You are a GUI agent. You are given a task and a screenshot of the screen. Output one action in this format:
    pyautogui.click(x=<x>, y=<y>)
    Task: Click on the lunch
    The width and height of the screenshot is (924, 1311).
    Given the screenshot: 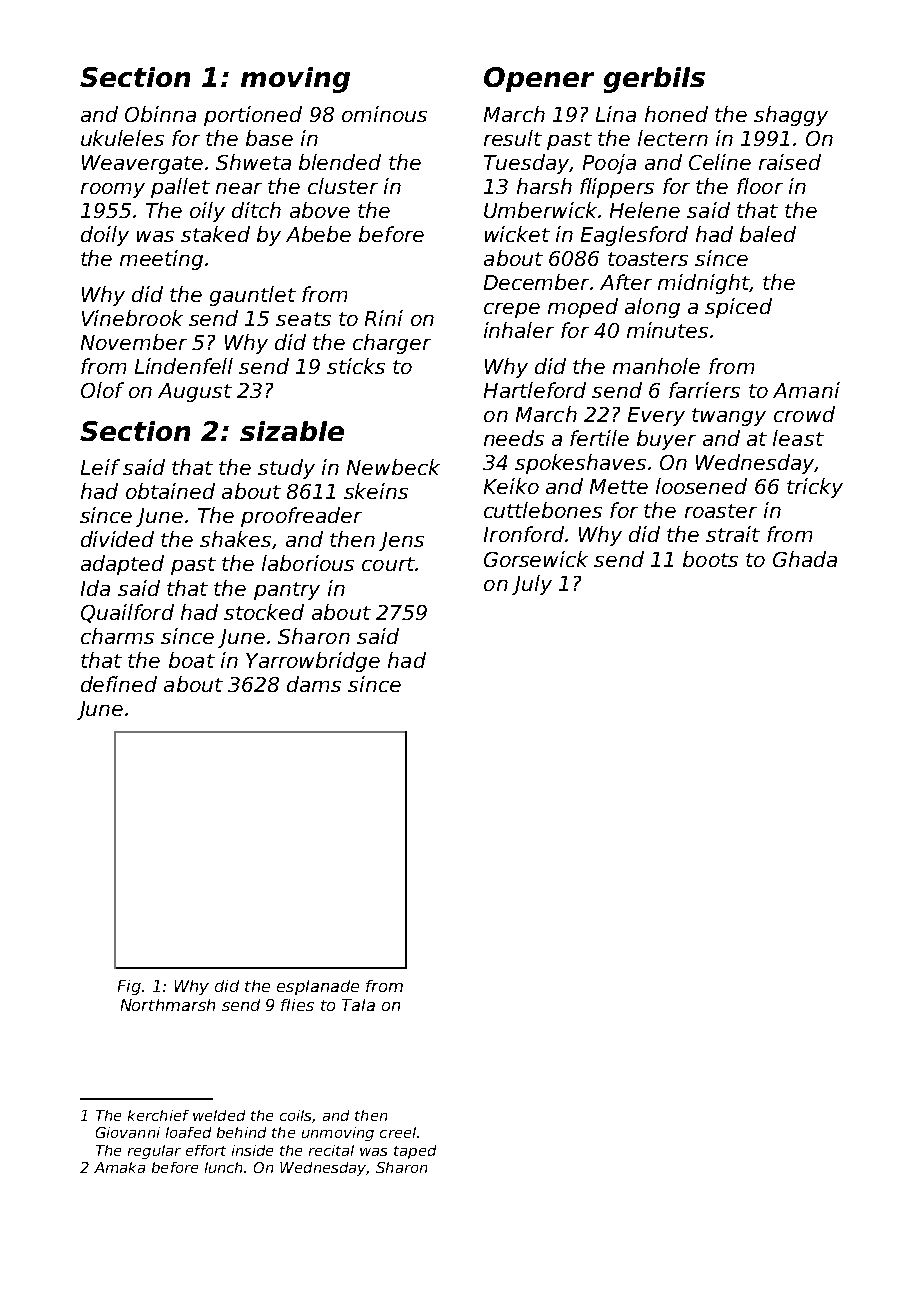 What is the action you would take?
    pyautogui.click(x=223, y=1167)
